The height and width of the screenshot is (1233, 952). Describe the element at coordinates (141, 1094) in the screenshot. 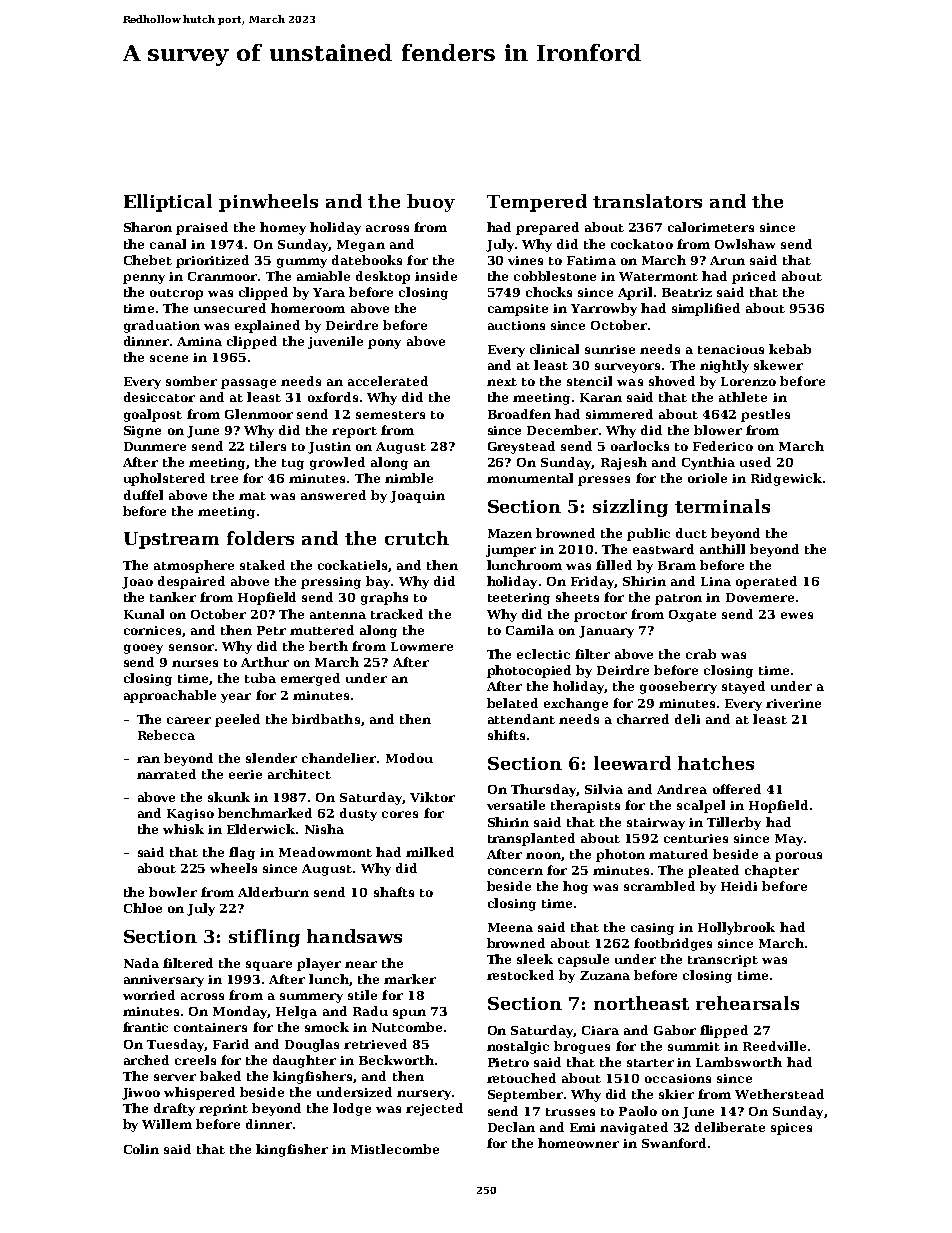

I see `Jiwoo` at that location.
